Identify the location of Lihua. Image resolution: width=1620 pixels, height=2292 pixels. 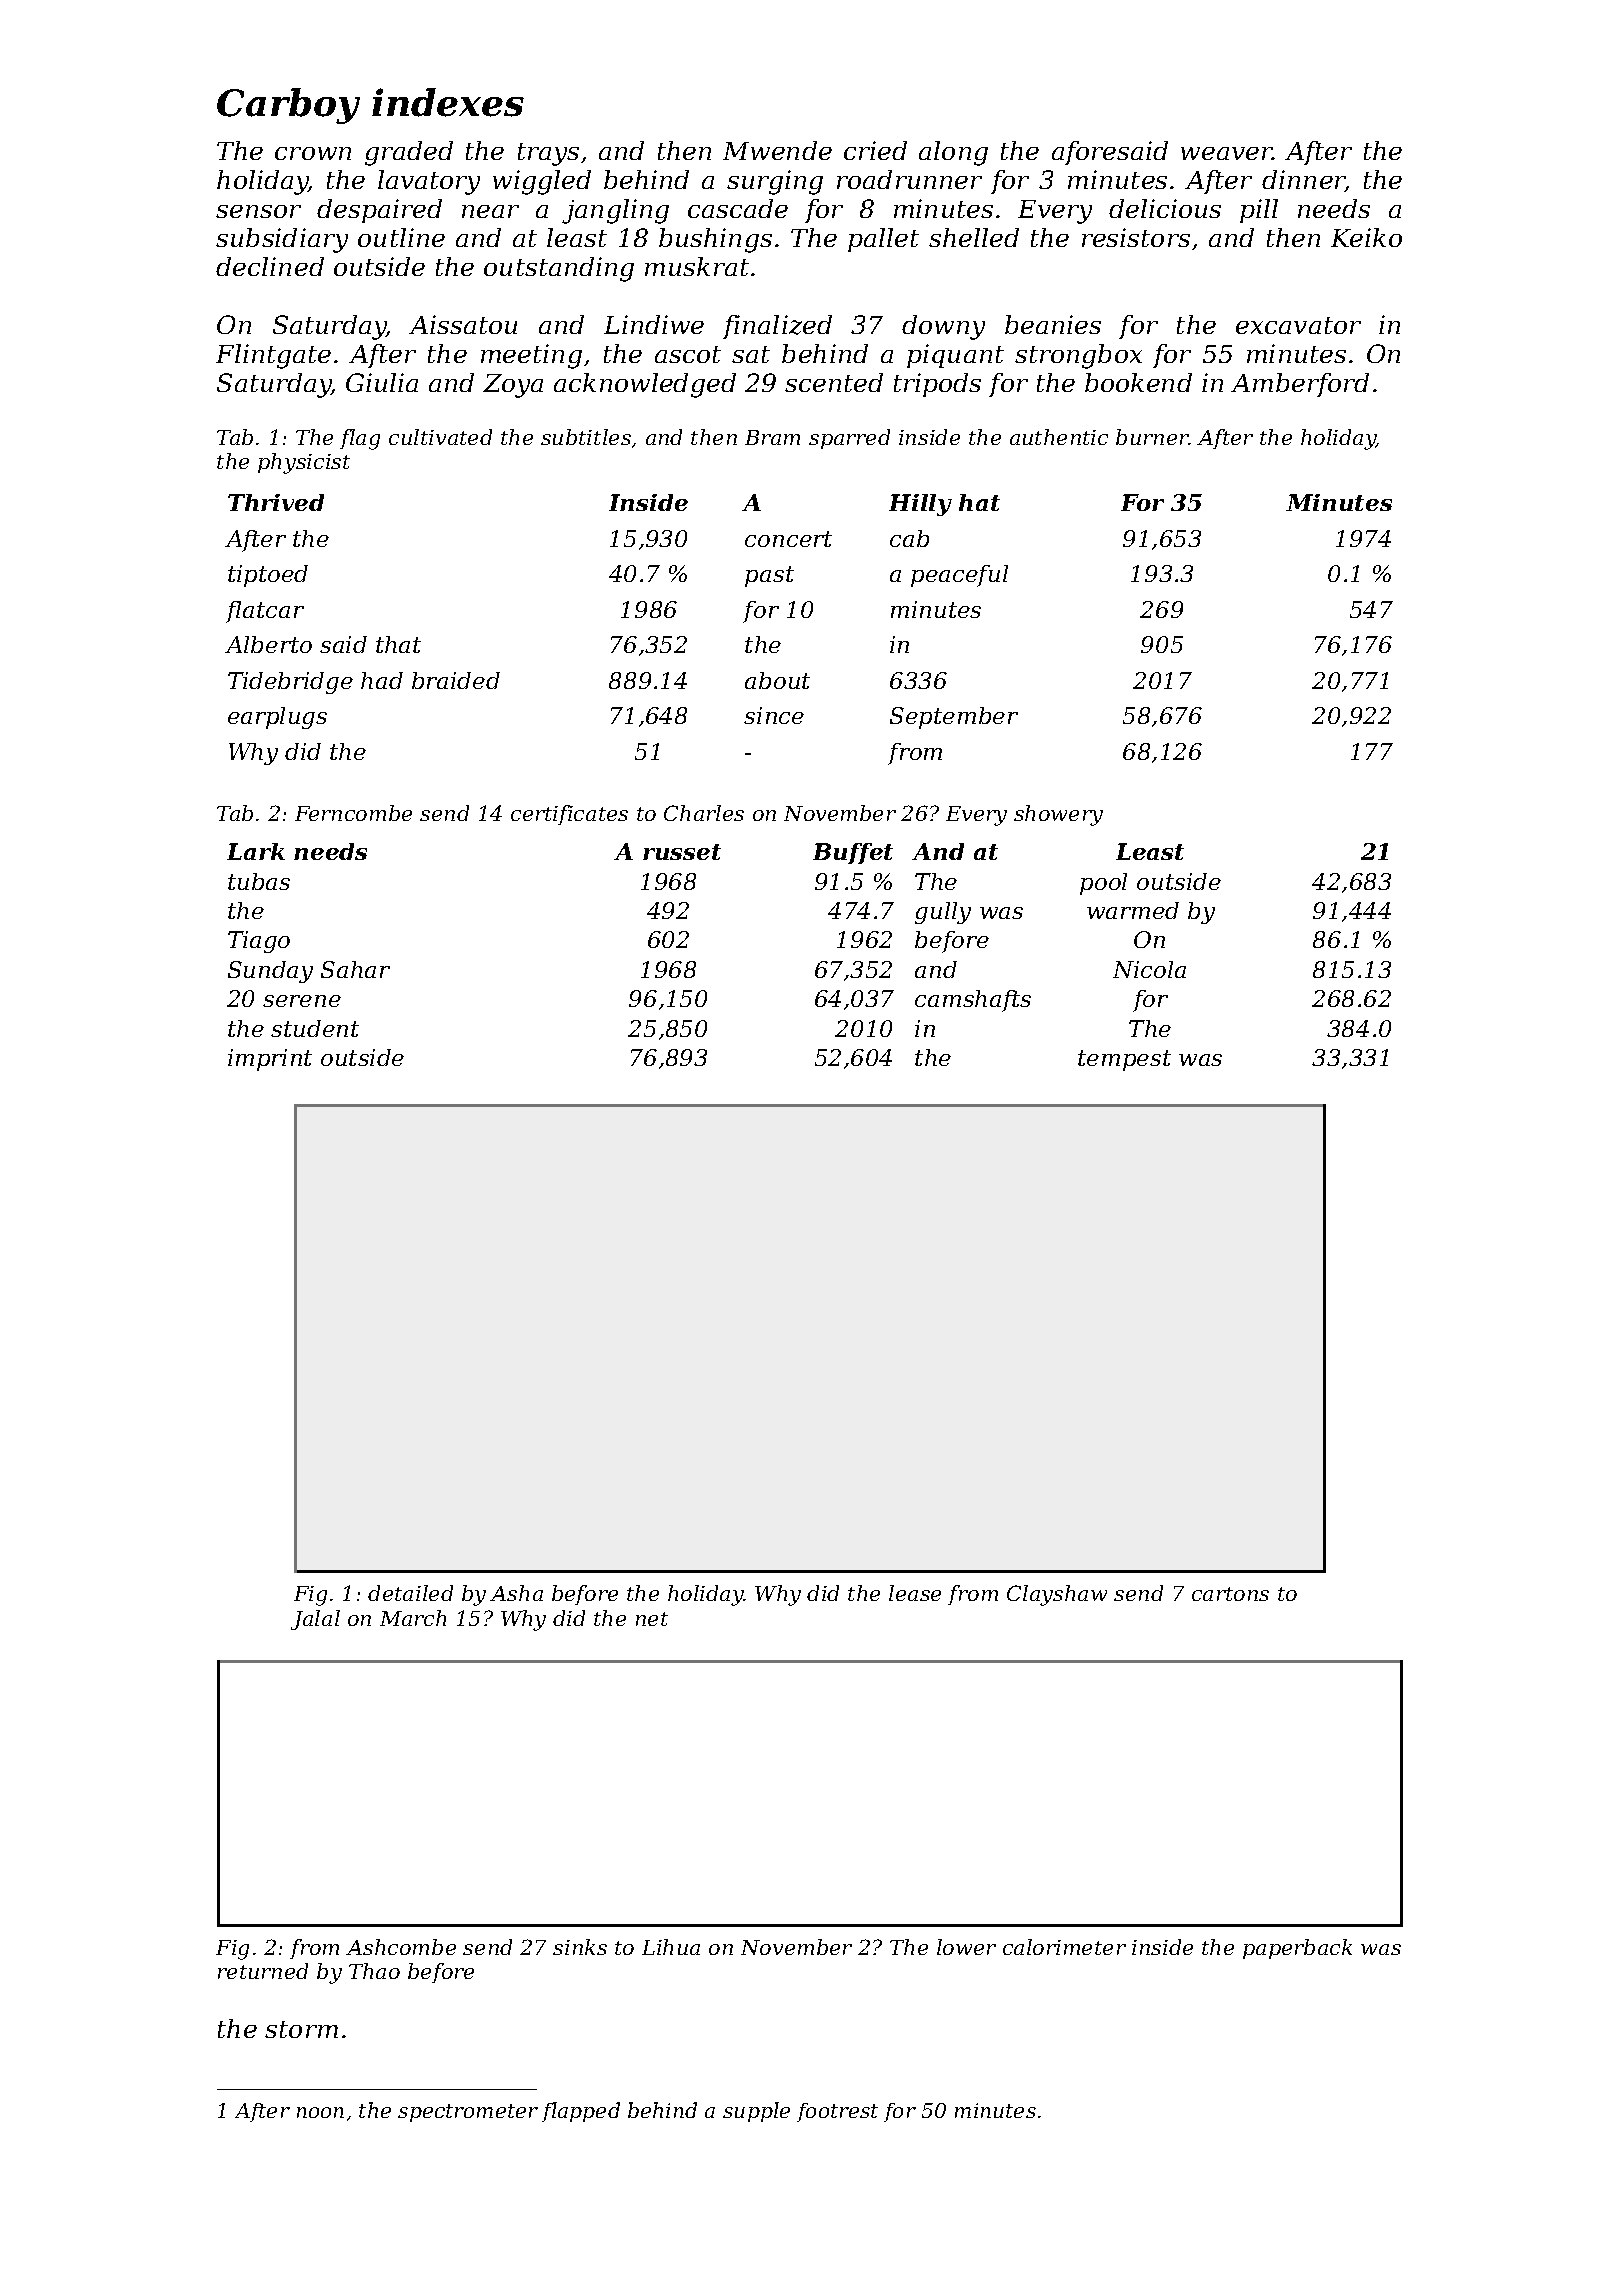
(671, 1947).
